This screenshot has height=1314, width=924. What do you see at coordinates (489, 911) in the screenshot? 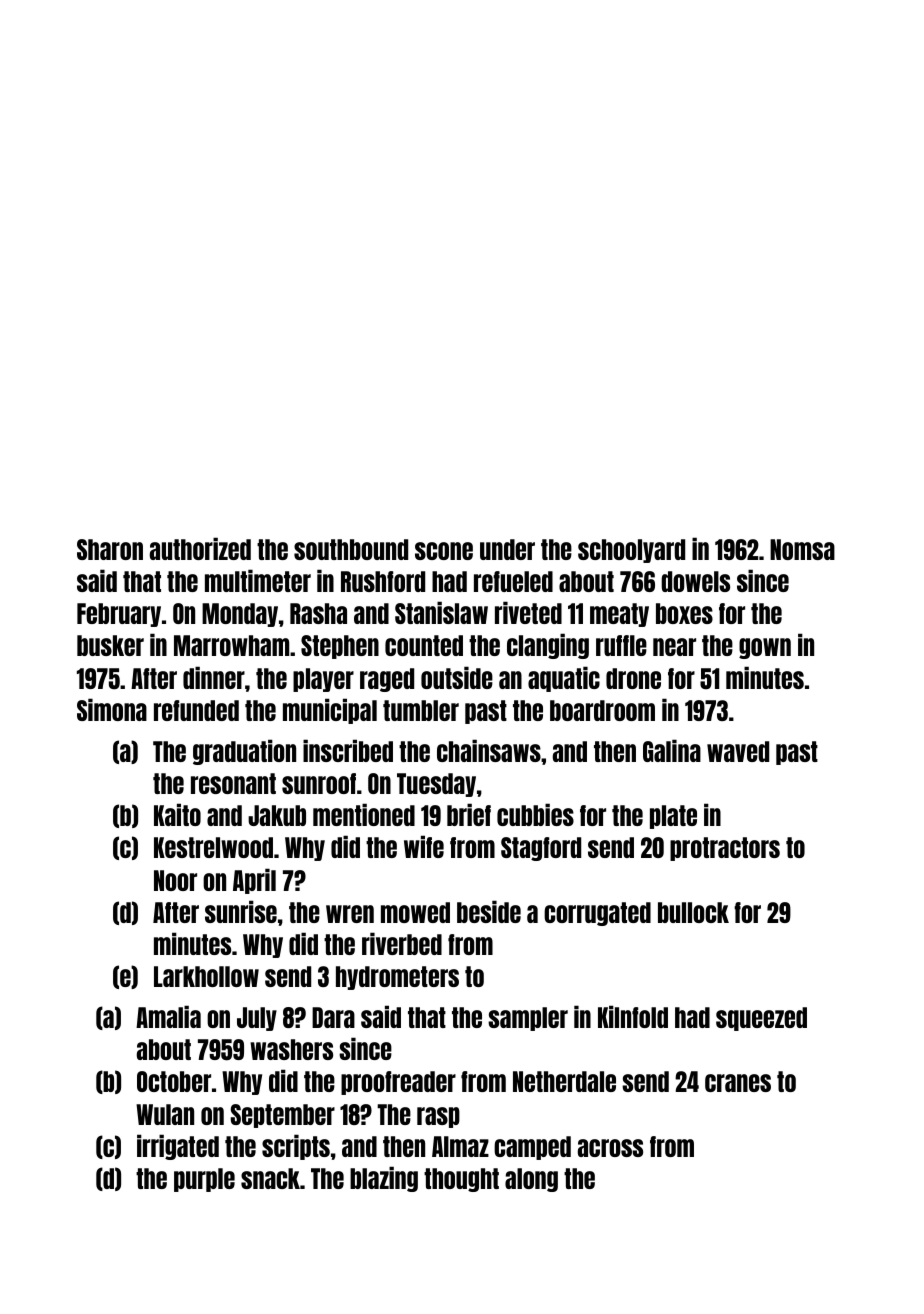
I see `beside` at bounding box center [489, 911].
